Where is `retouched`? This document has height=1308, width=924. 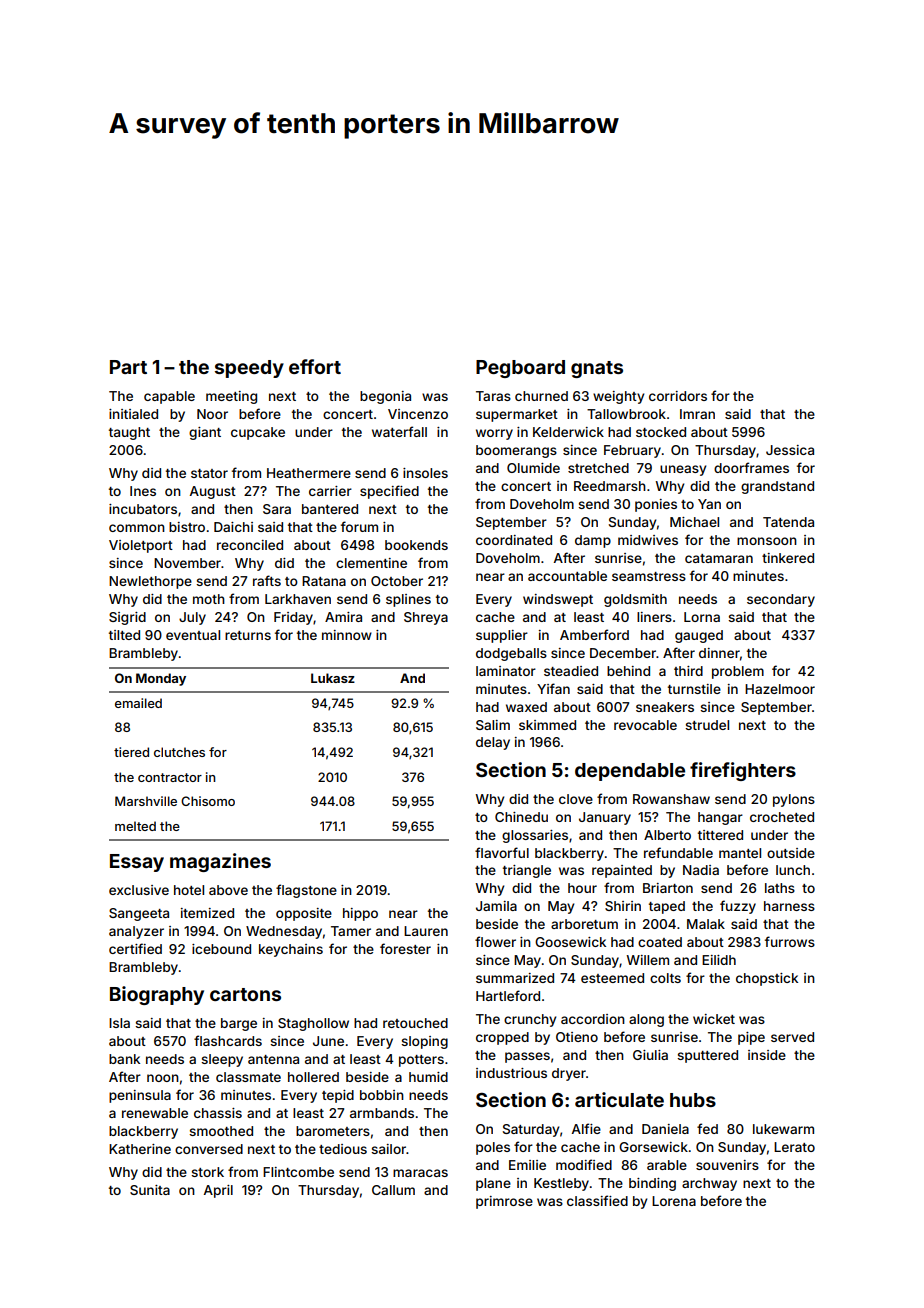 retouched is located at coordinates (415, 1023).
